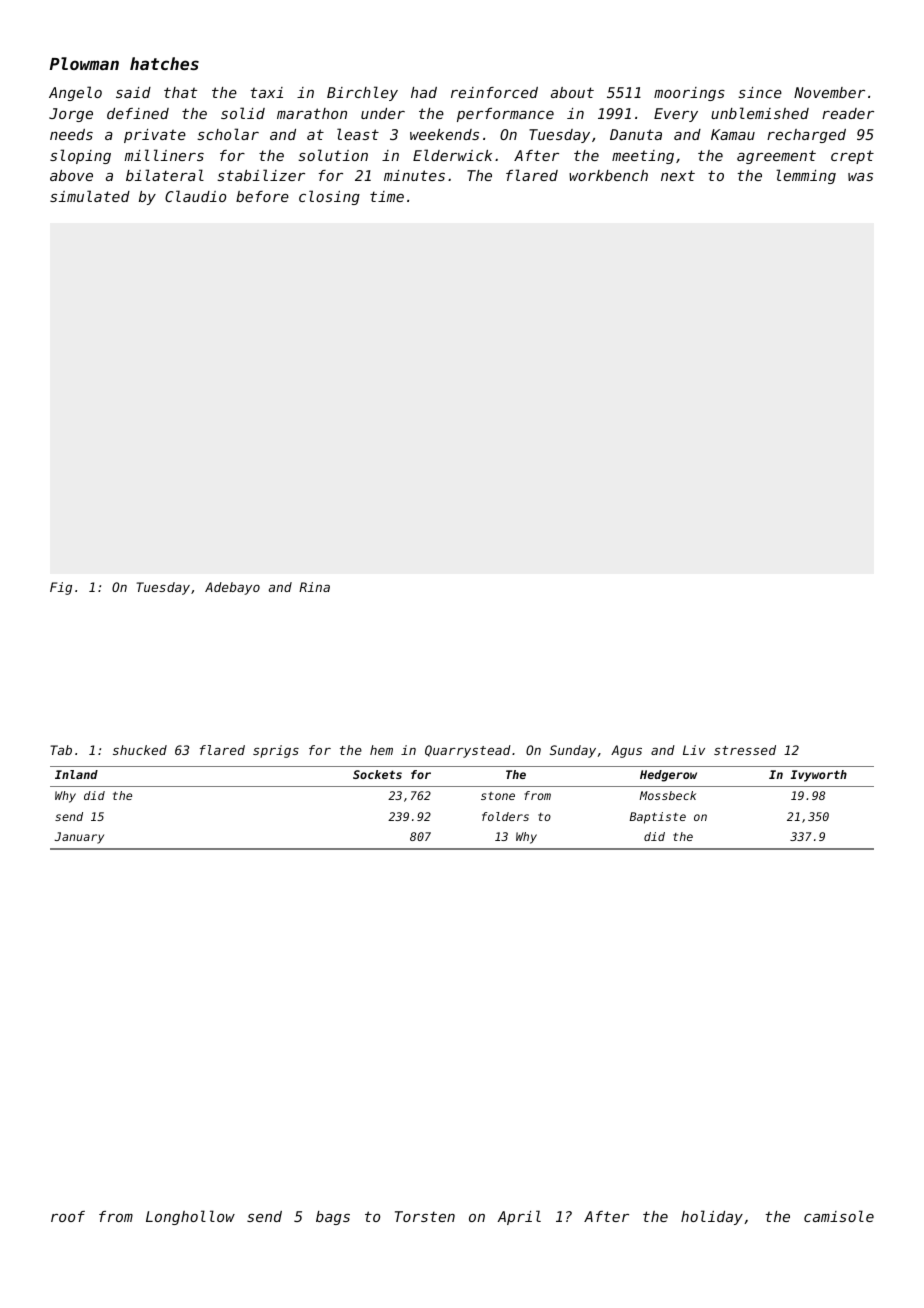 The image size is (924, 1308). Describe the element at coordinates (573, 751) in the image. I see `Sunday` at that location.
